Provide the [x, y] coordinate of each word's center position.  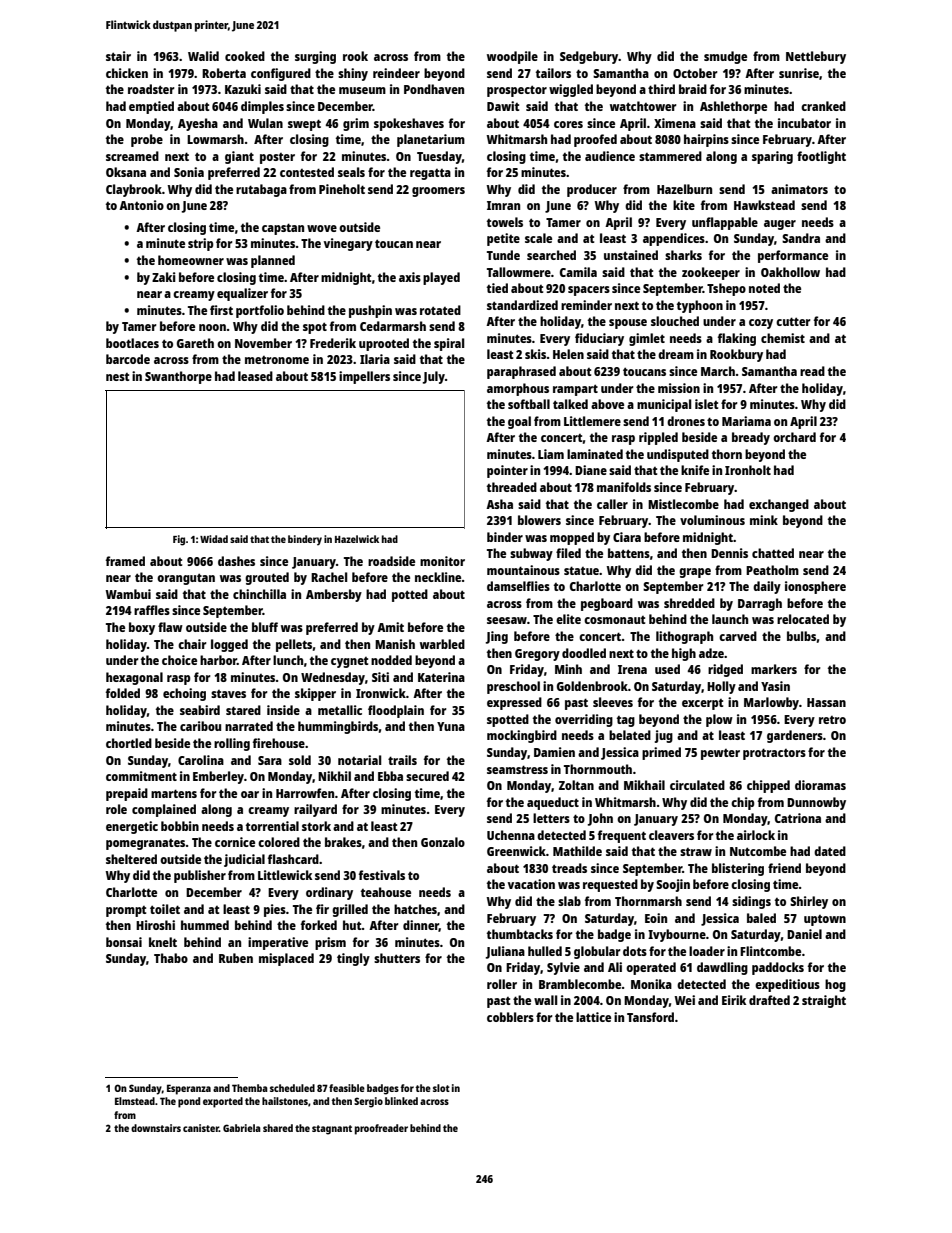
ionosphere [815, 587]
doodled [584, 653]
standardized [522, 305]
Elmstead [135, 1101]
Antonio [141, 205]
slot [441, 1088]
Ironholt [748, 470]
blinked [401, 1101]
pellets [294, 645]
